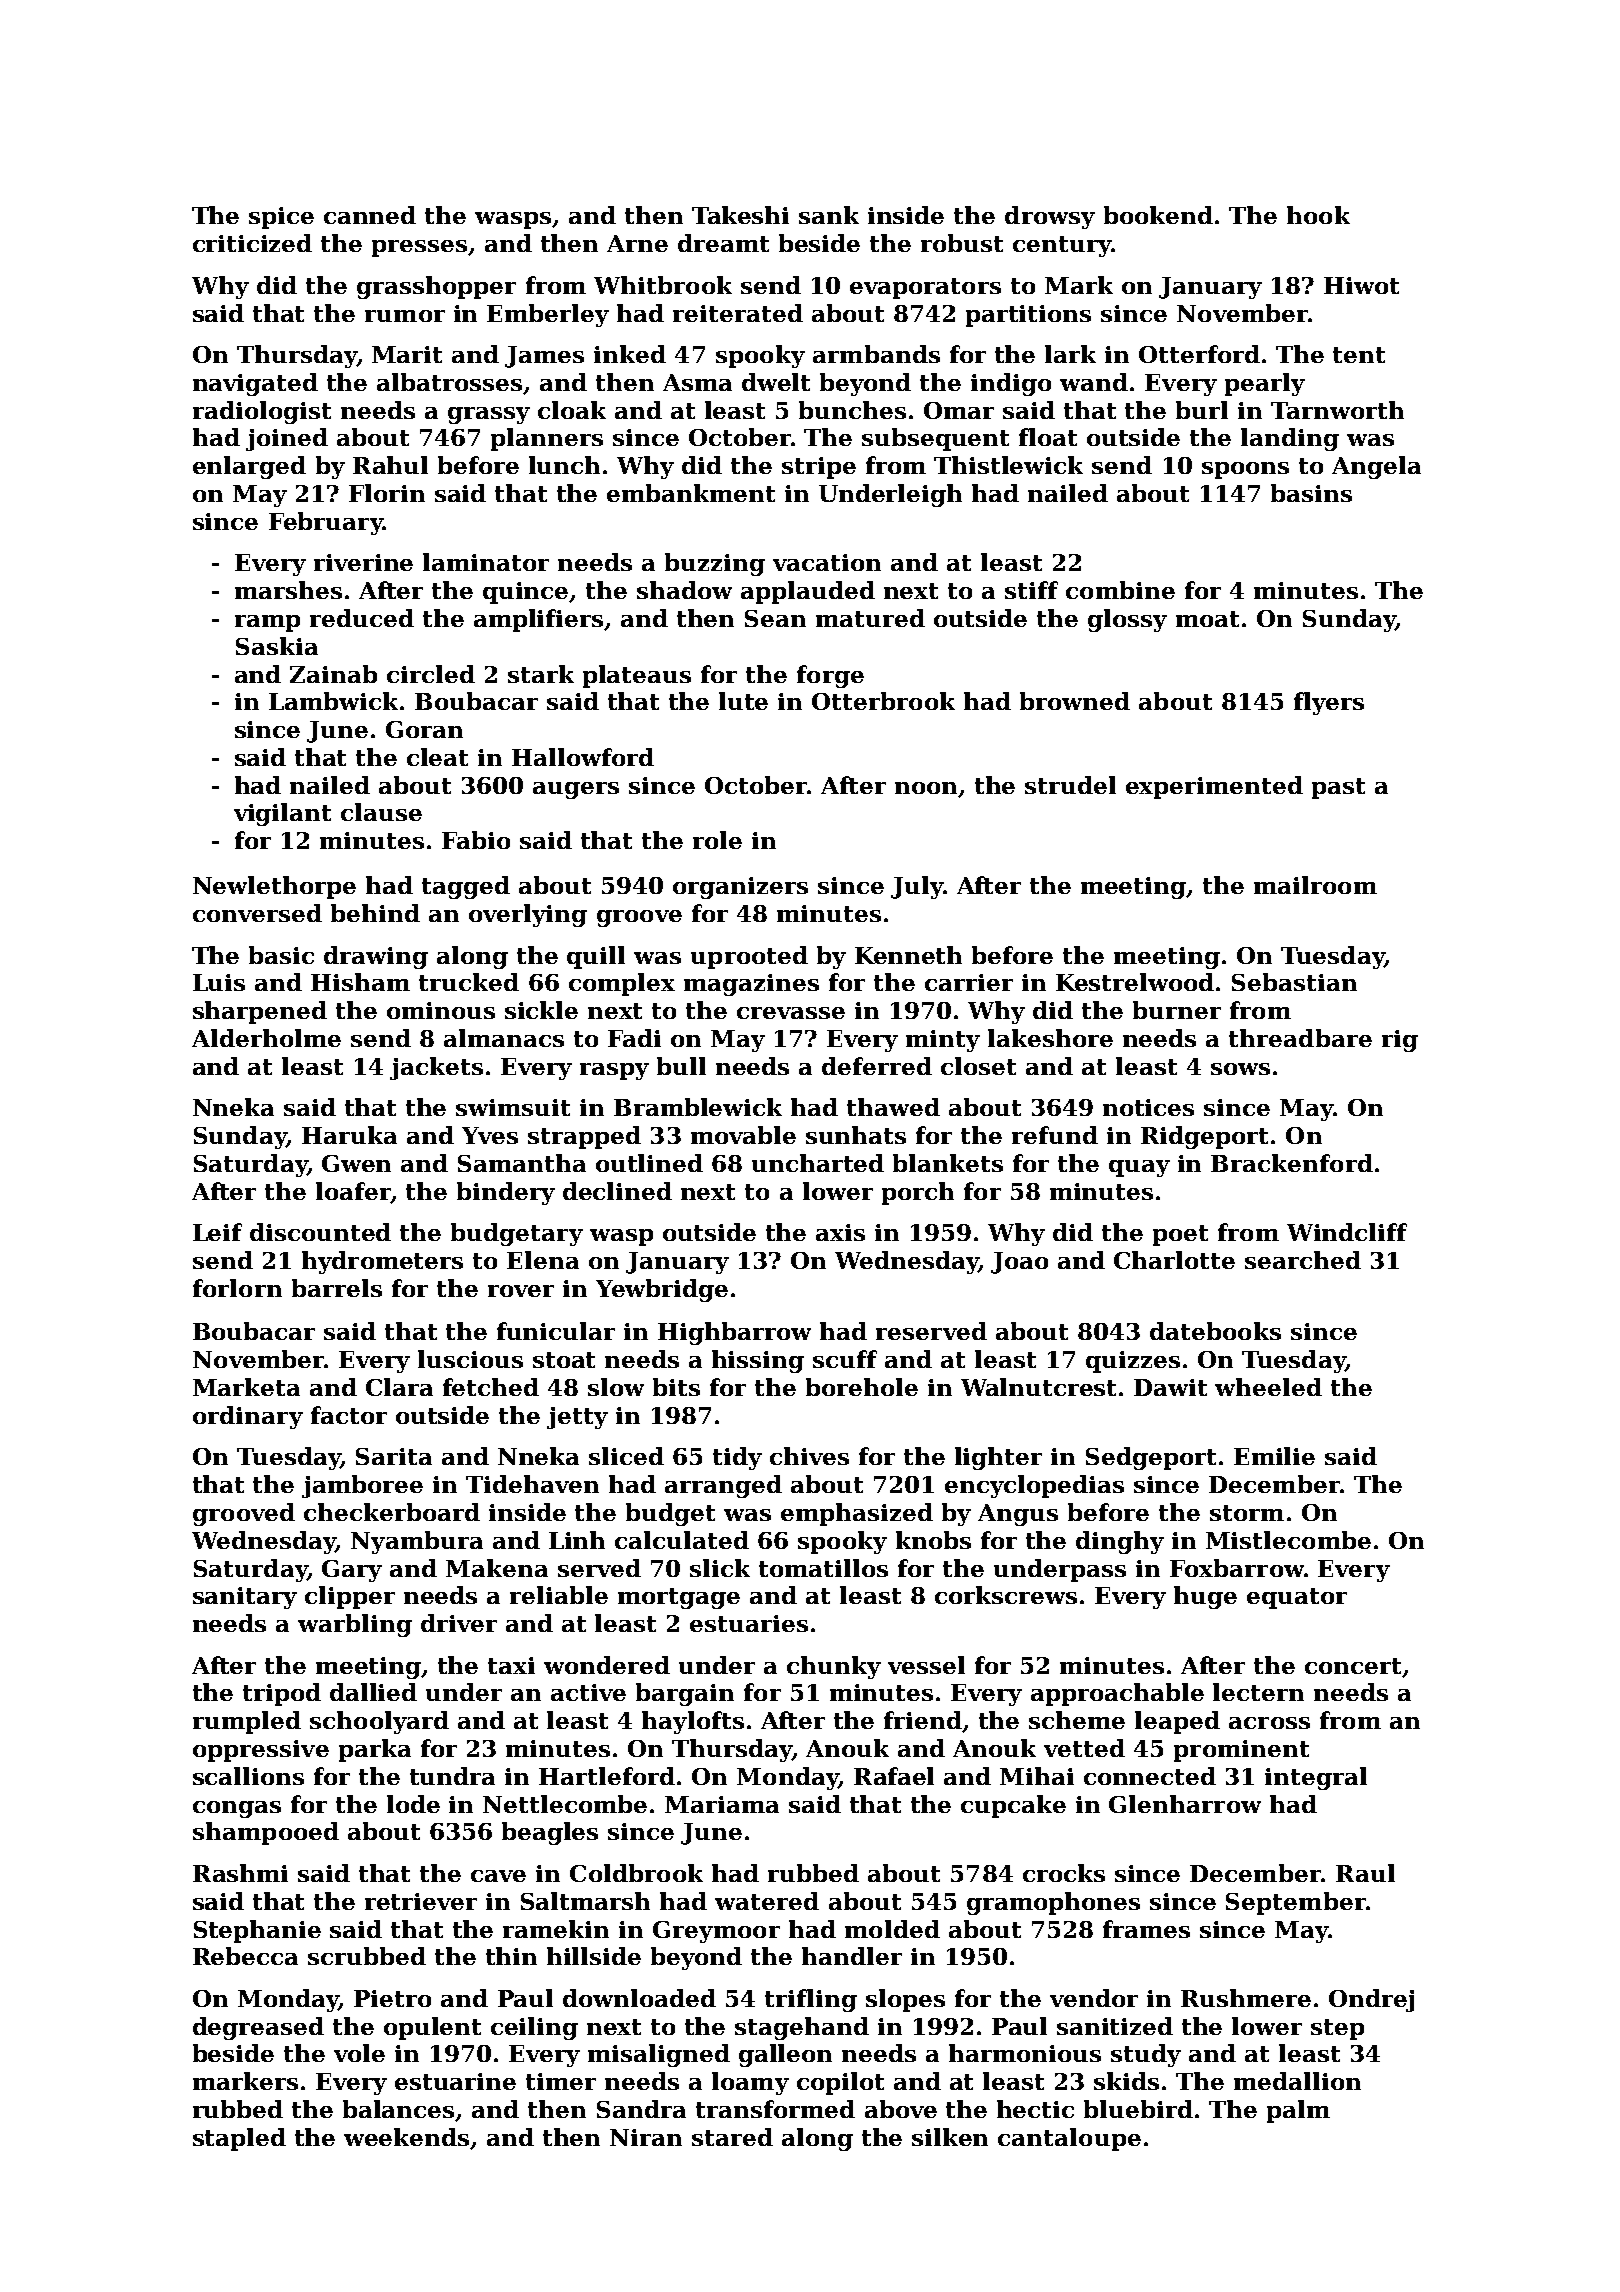  What do you see at coordinates (775, 2109) in the screenshot?
I see `transformed` at bounding box center [775, 2109].
